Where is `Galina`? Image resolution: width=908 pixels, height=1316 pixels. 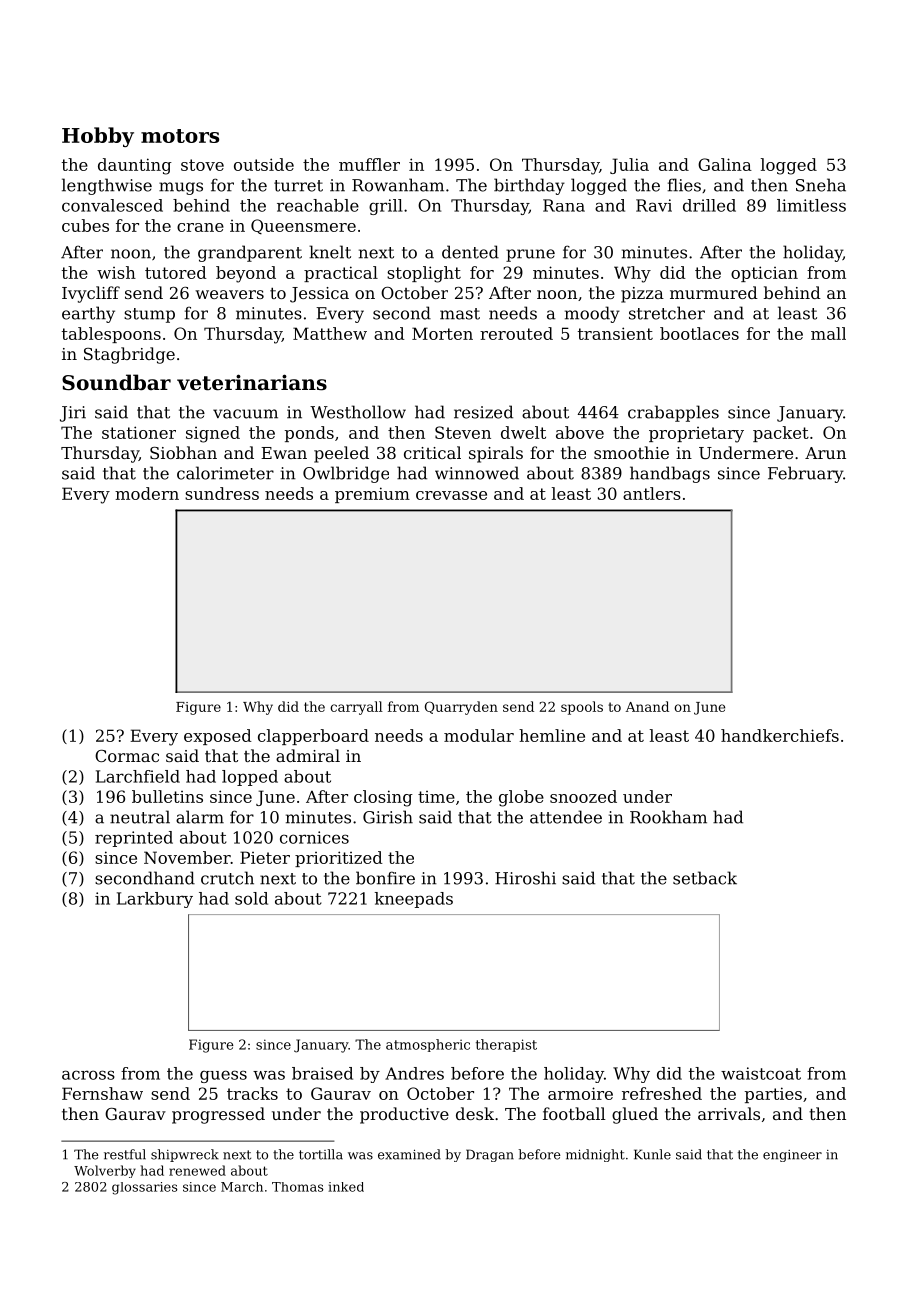 Galina is located at coordinates (725, 164).
